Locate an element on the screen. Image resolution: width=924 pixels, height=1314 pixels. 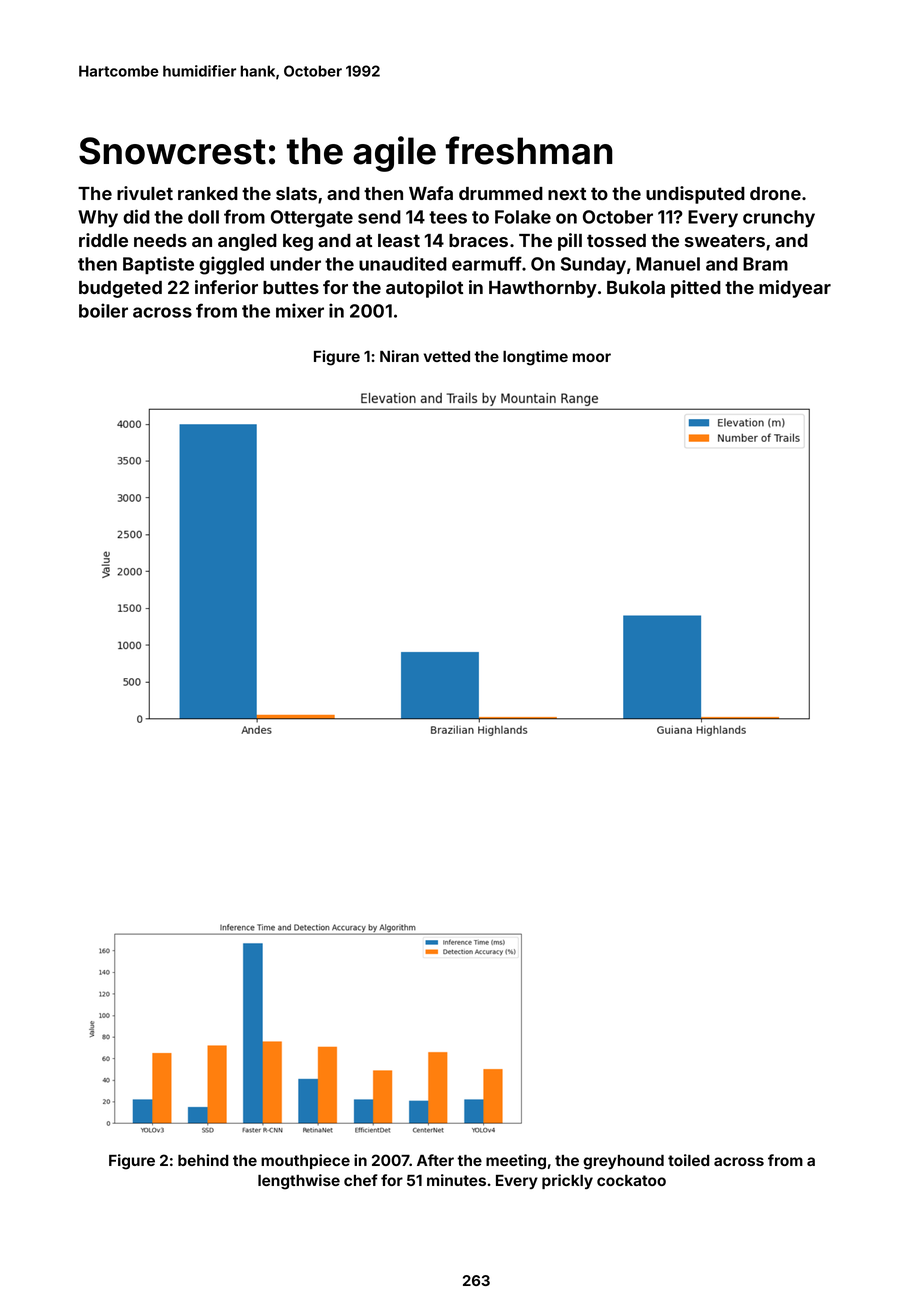
behind is located at coordinates (203, 1160).
